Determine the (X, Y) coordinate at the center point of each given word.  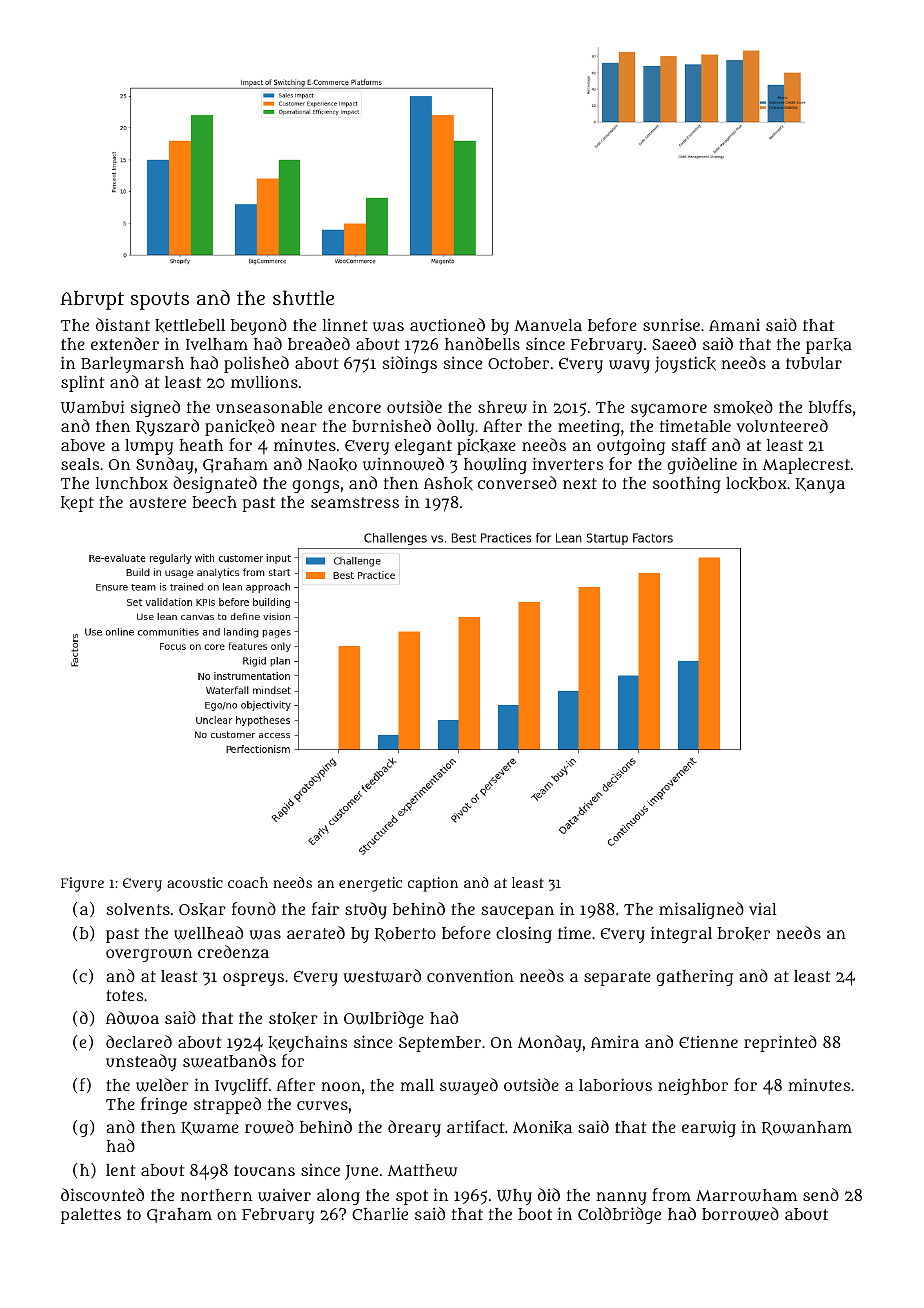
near (299, 427)
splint (82, 383)
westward (382, 976)
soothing (687, 484)
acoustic (195, 882)
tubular (814, 363)
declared (139, 1041)
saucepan (518, 912)
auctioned (447, 324)
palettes (91, 1216)
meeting (589, 428)
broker (744, 934)
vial (762, 909)
